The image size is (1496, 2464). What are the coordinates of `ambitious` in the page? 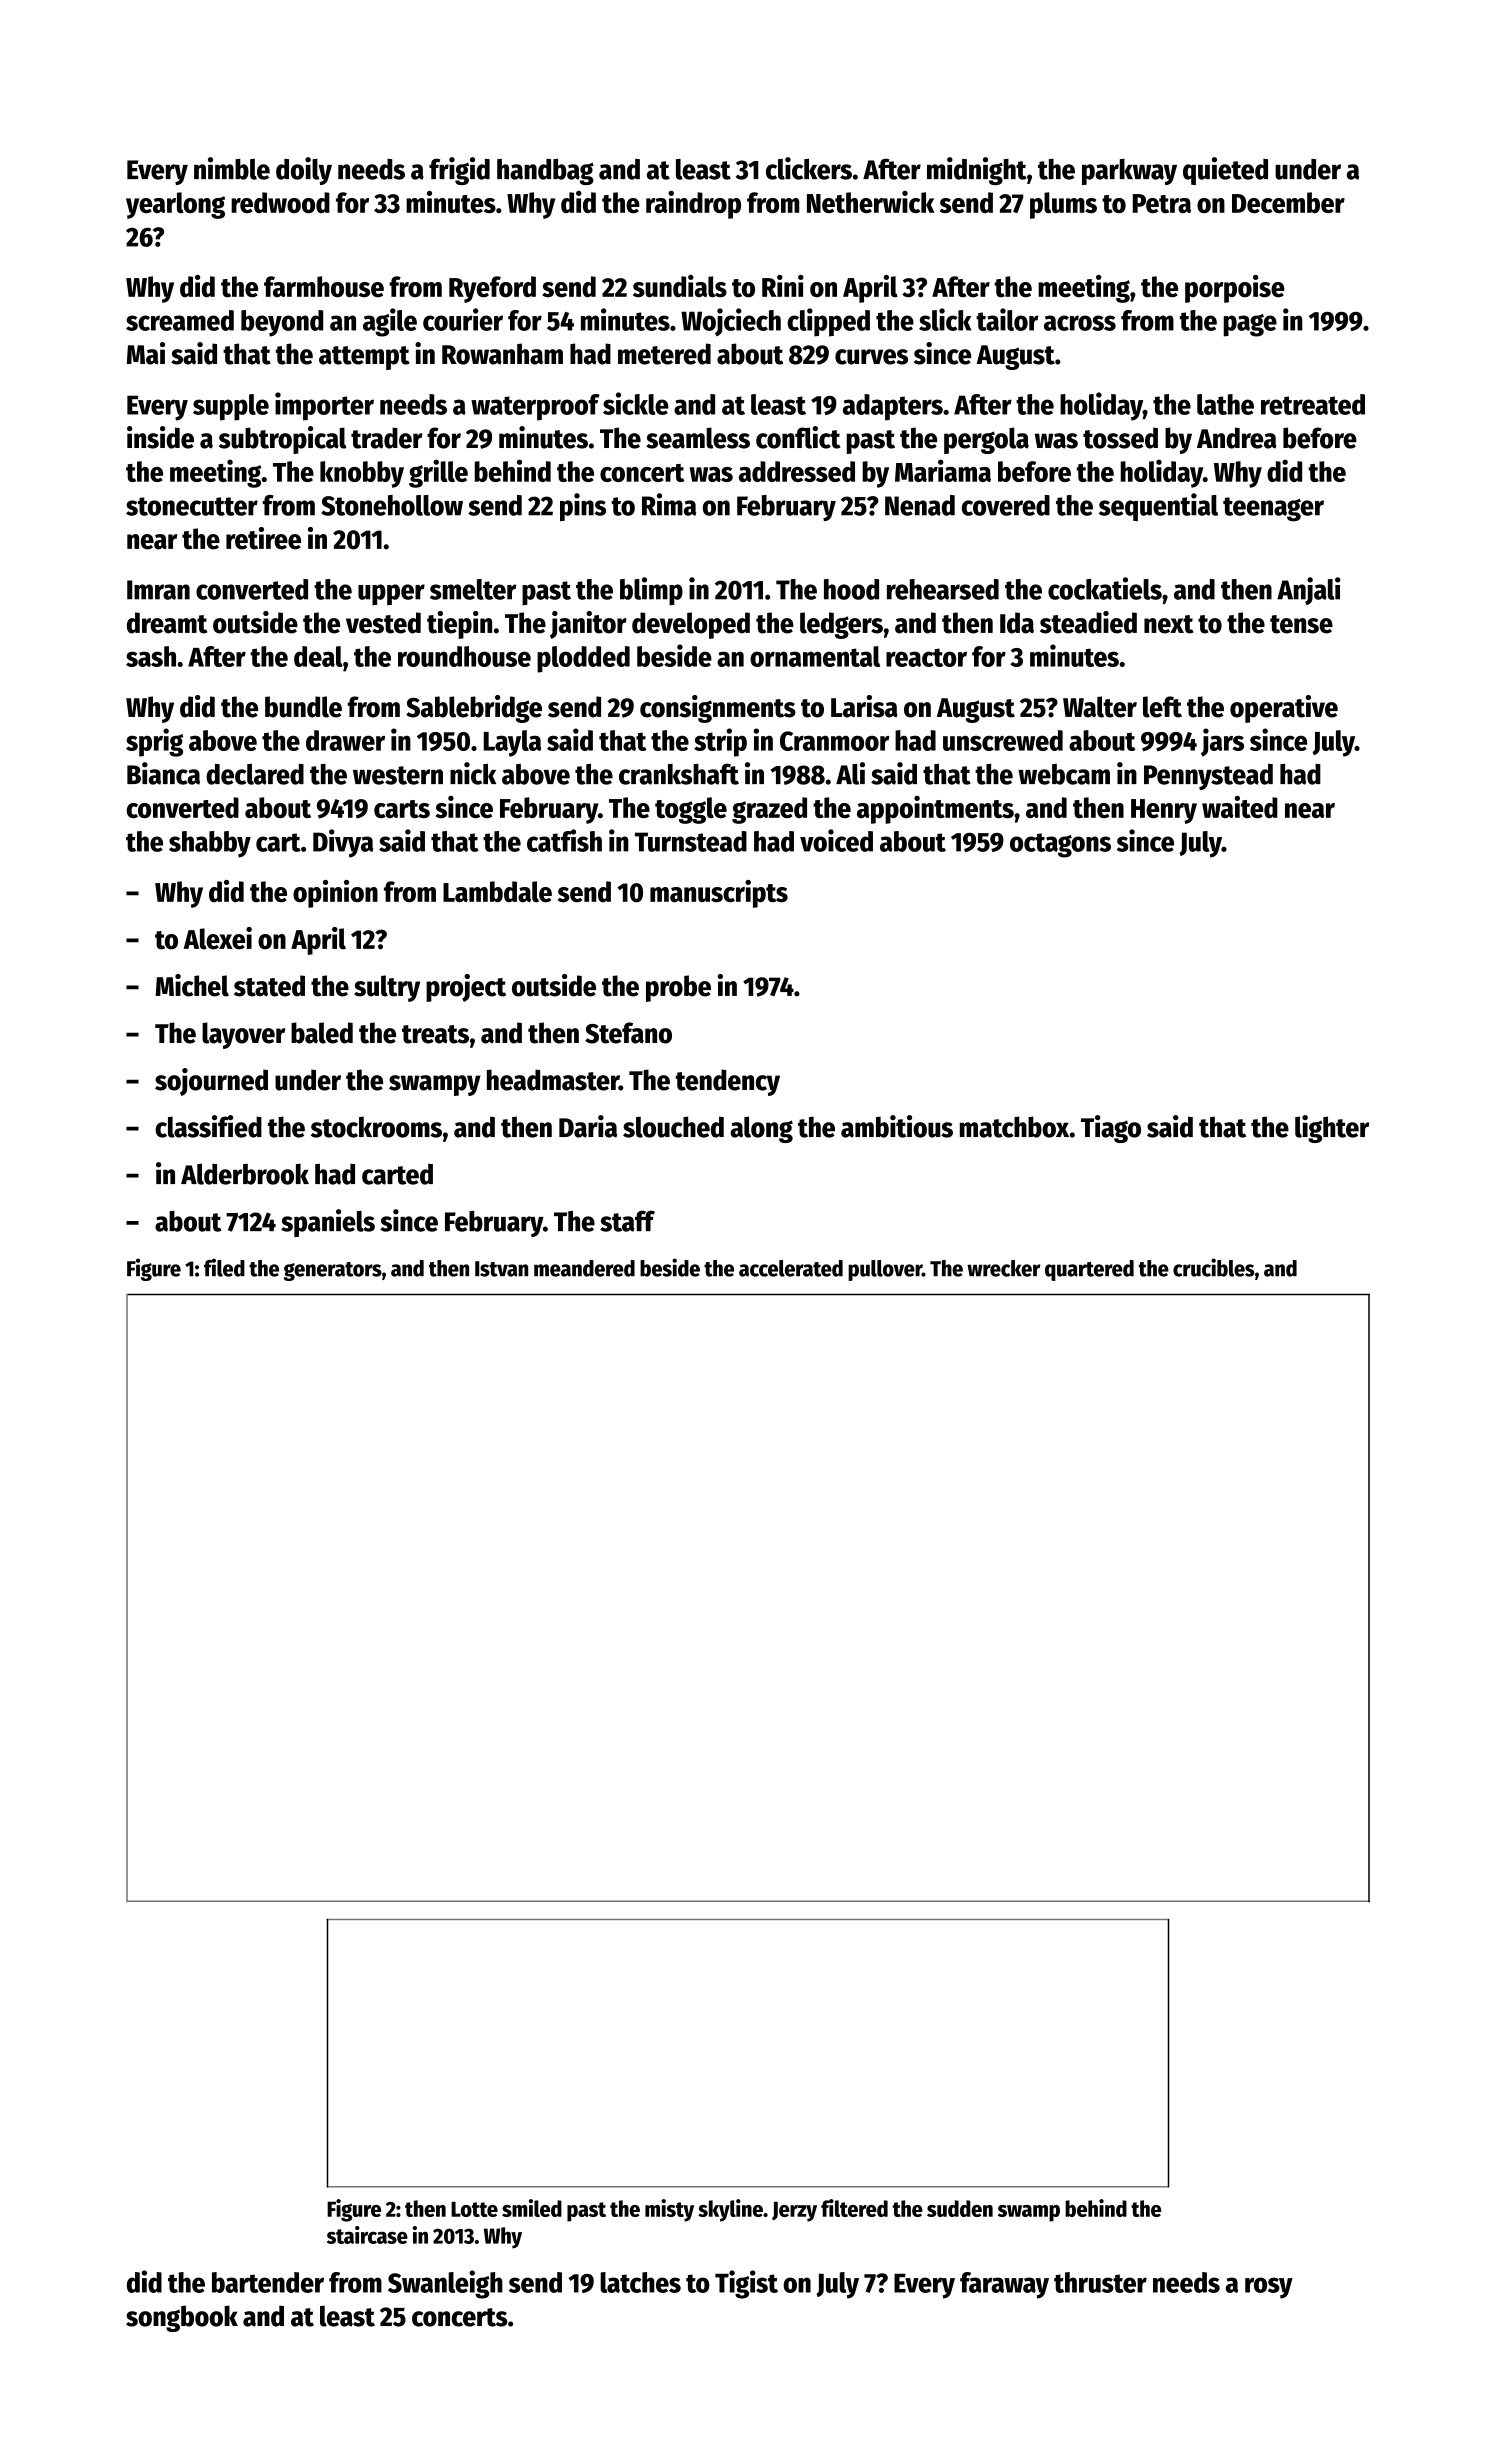 It's located at (897, 1126).
